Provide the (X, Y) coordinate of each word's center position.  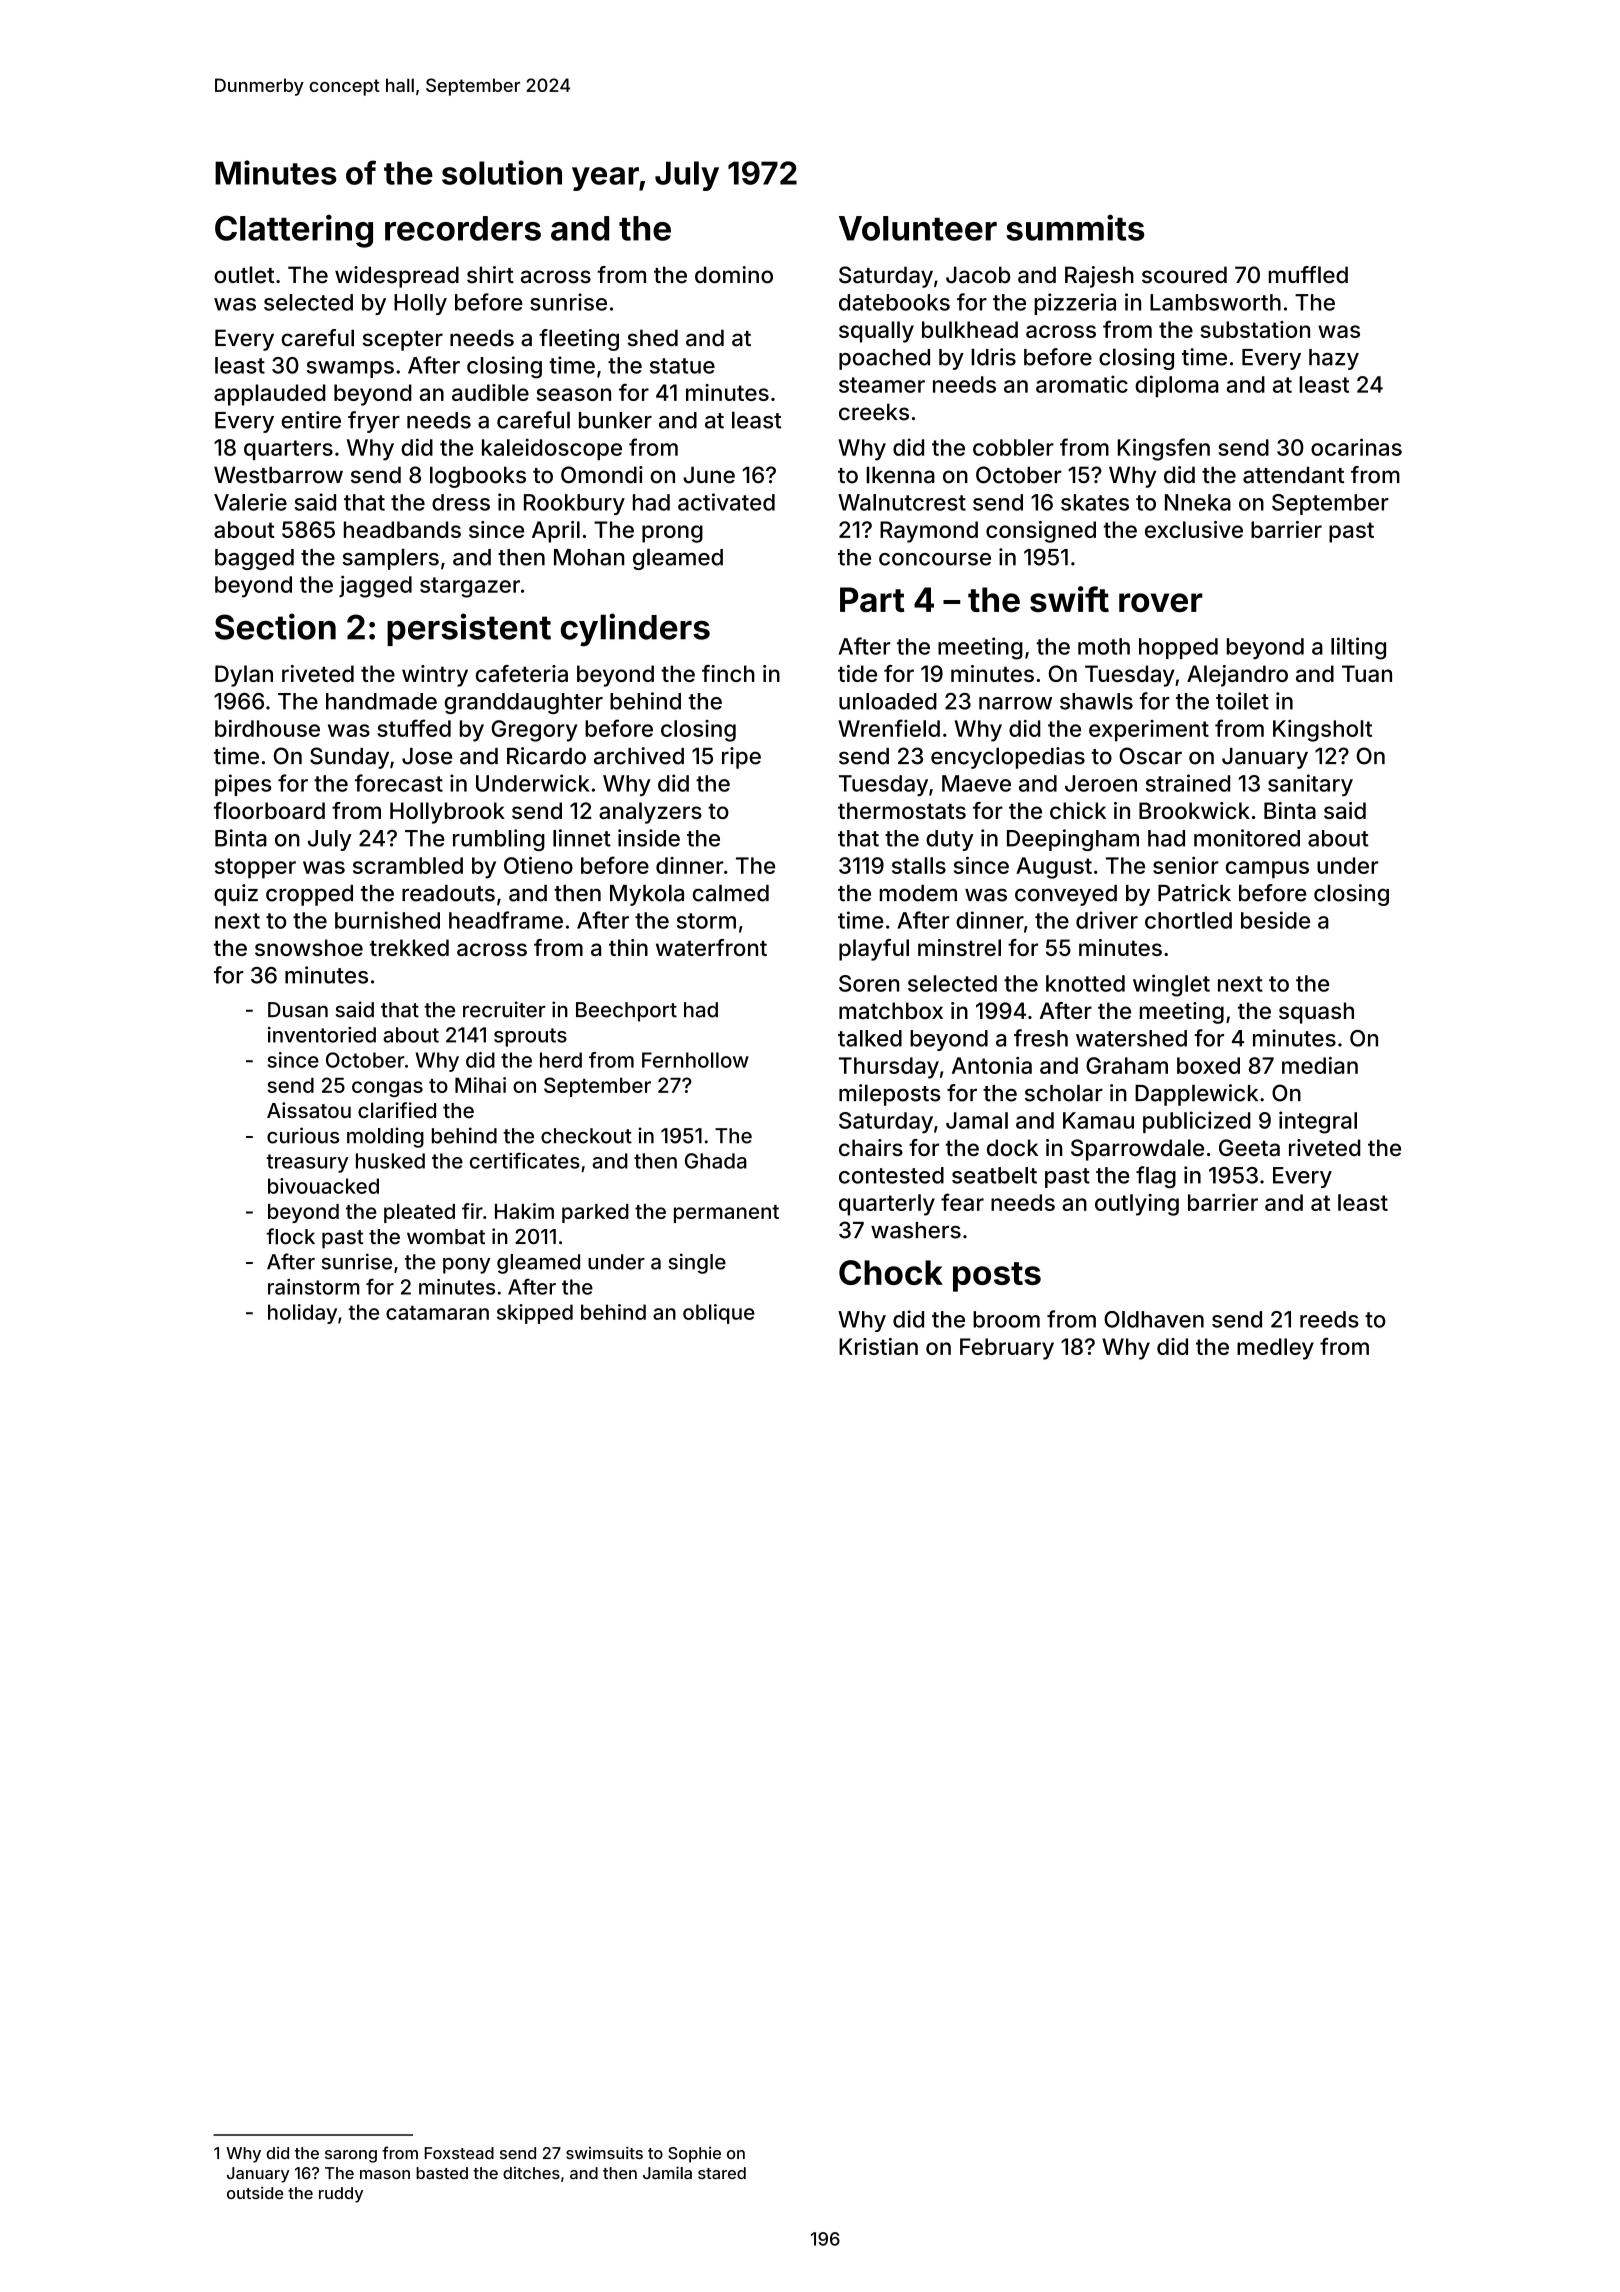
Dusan (298, 1010)
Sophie (694, 2155)
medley (1275, 1349)
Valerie (250, 502)
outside (255, 2192)
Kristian (878, 1346)
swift (1069, 599)
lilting (1358, 648)
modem (918, 893)
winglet (1171, 985)
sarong (351, 2156)
